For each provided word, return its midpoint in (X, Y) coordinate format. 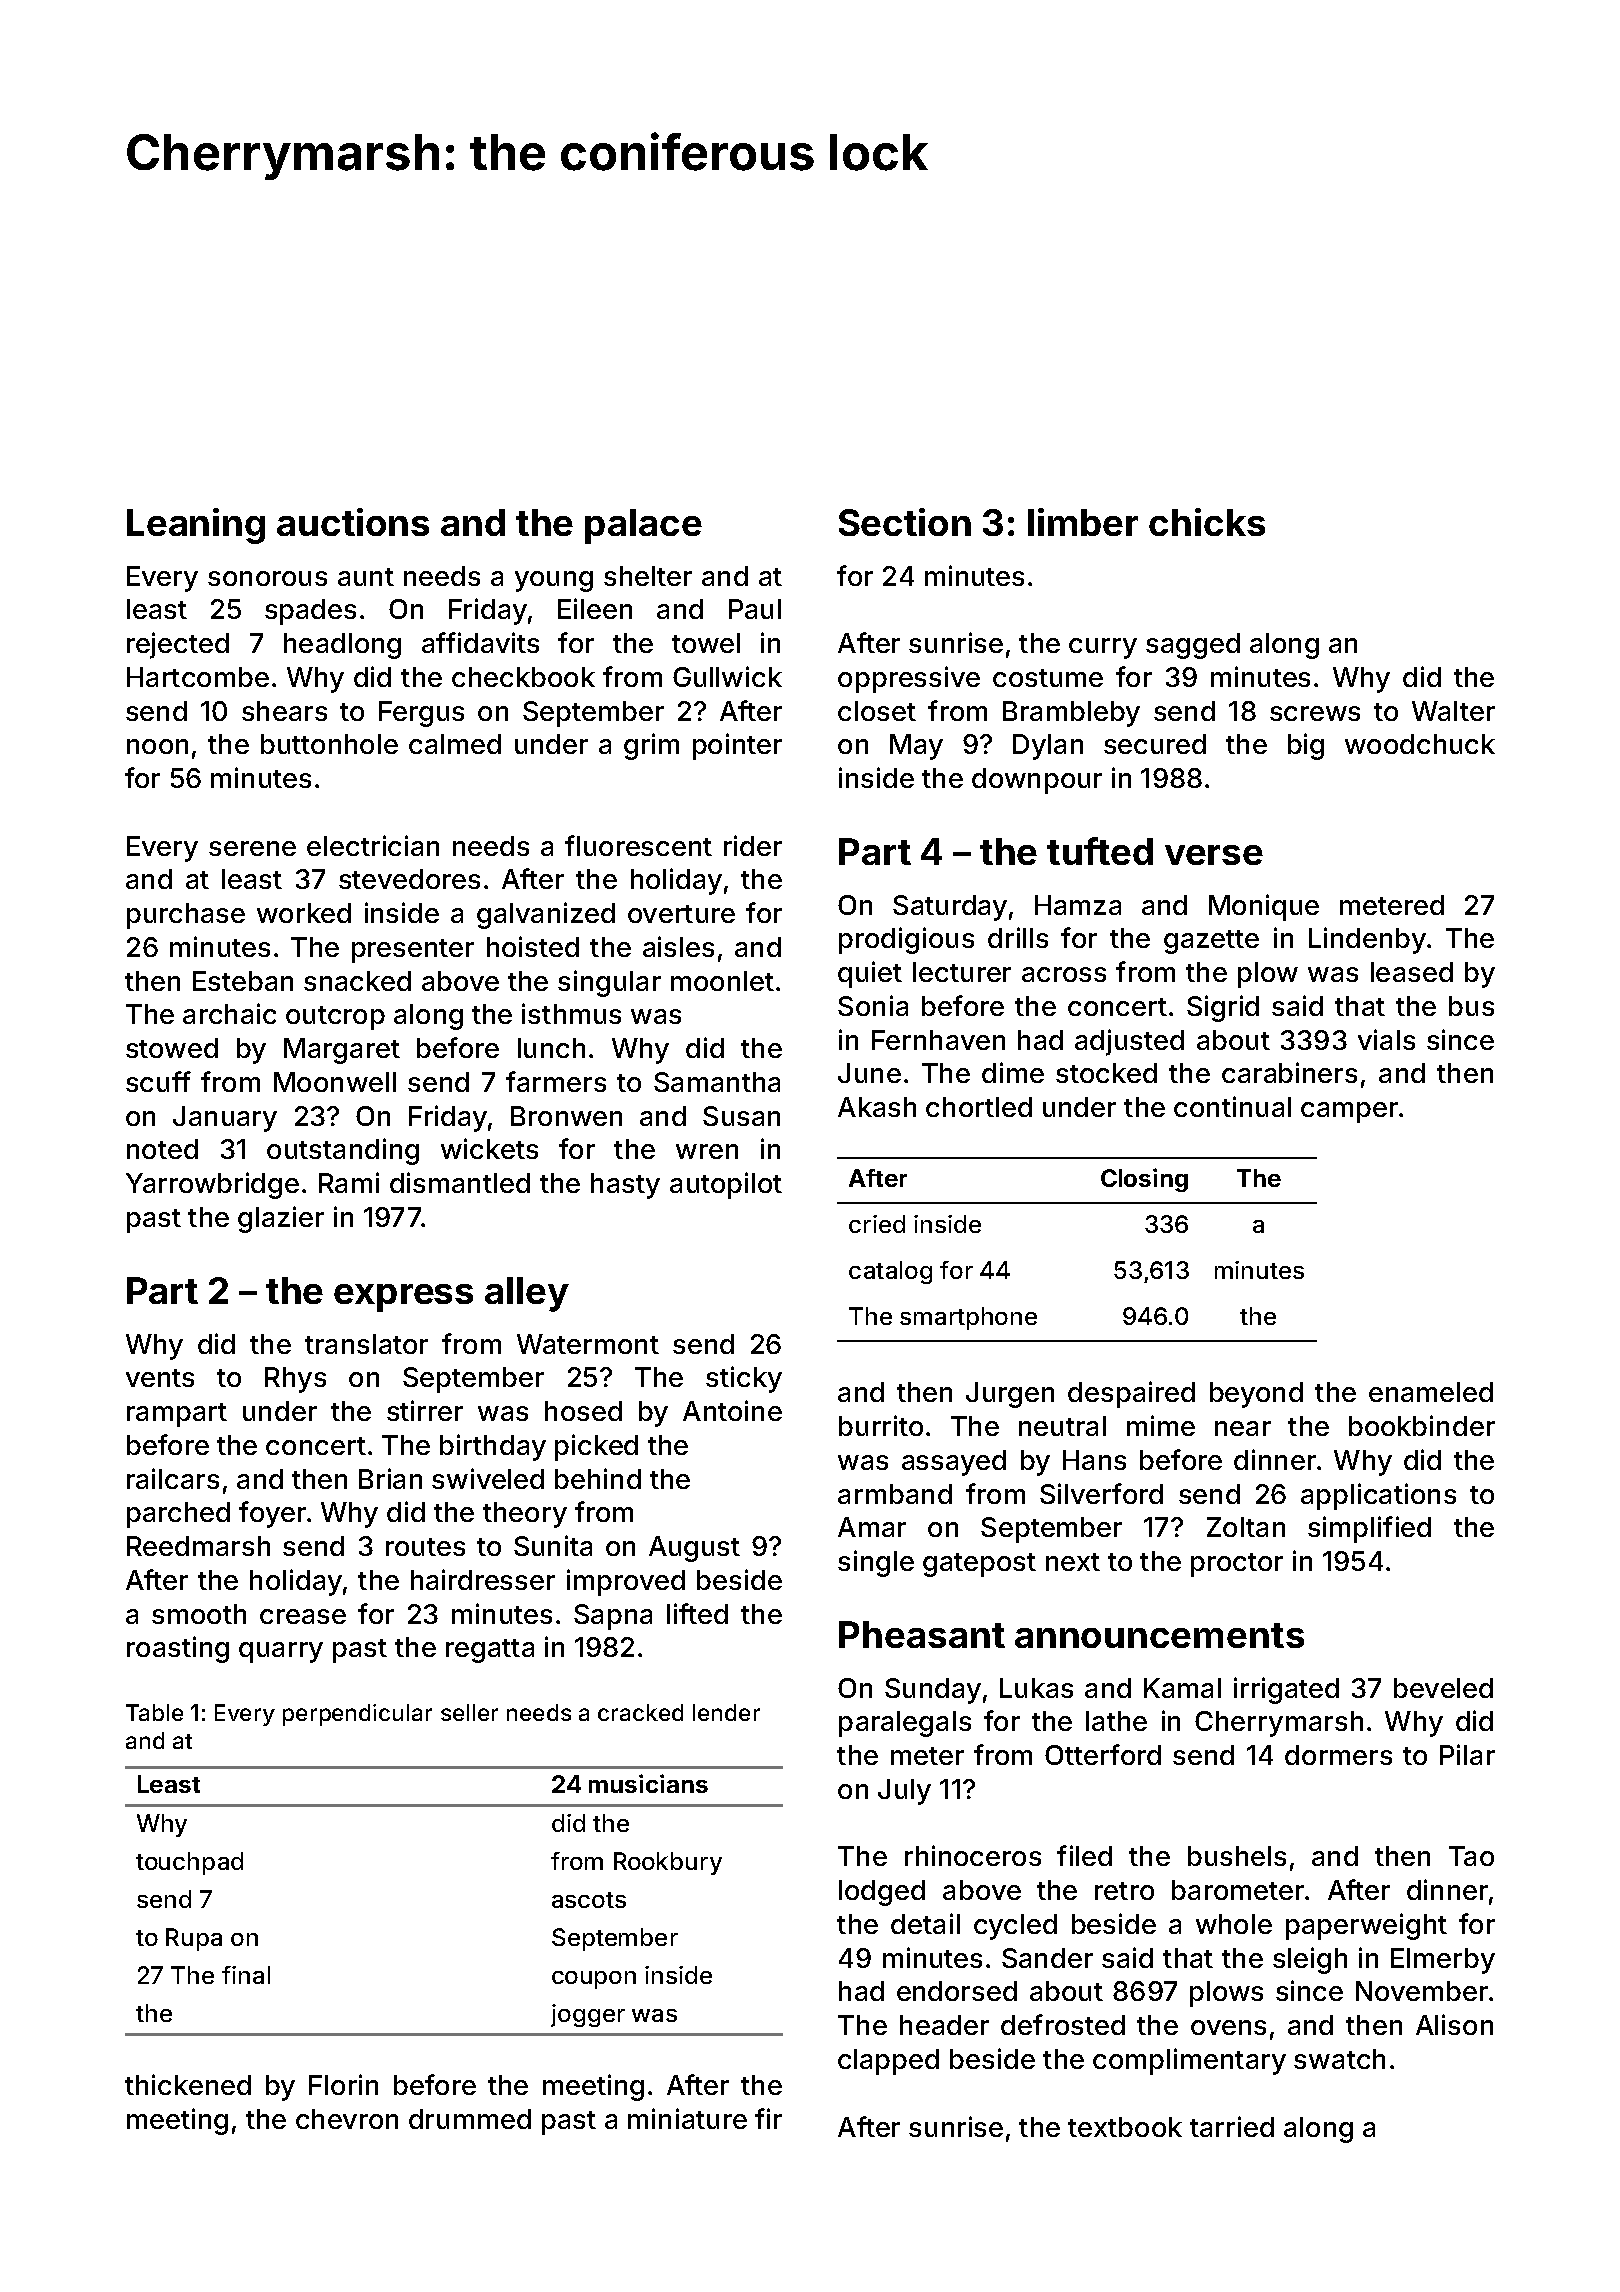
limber (1083, 522)
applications (1378, 1496)
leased (1412, 972)
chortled (979, 1107)
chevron (347, 2119)
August (694, 1549)
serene (252, 848)
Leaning (196, 526)
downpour (1037, 781)
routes (425, 1547)
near (1243, 1428)
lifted (697, 1613)
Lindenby (1367, 940)
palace (643, 526)
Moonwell (335, 1082)
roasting (178, 1649)
